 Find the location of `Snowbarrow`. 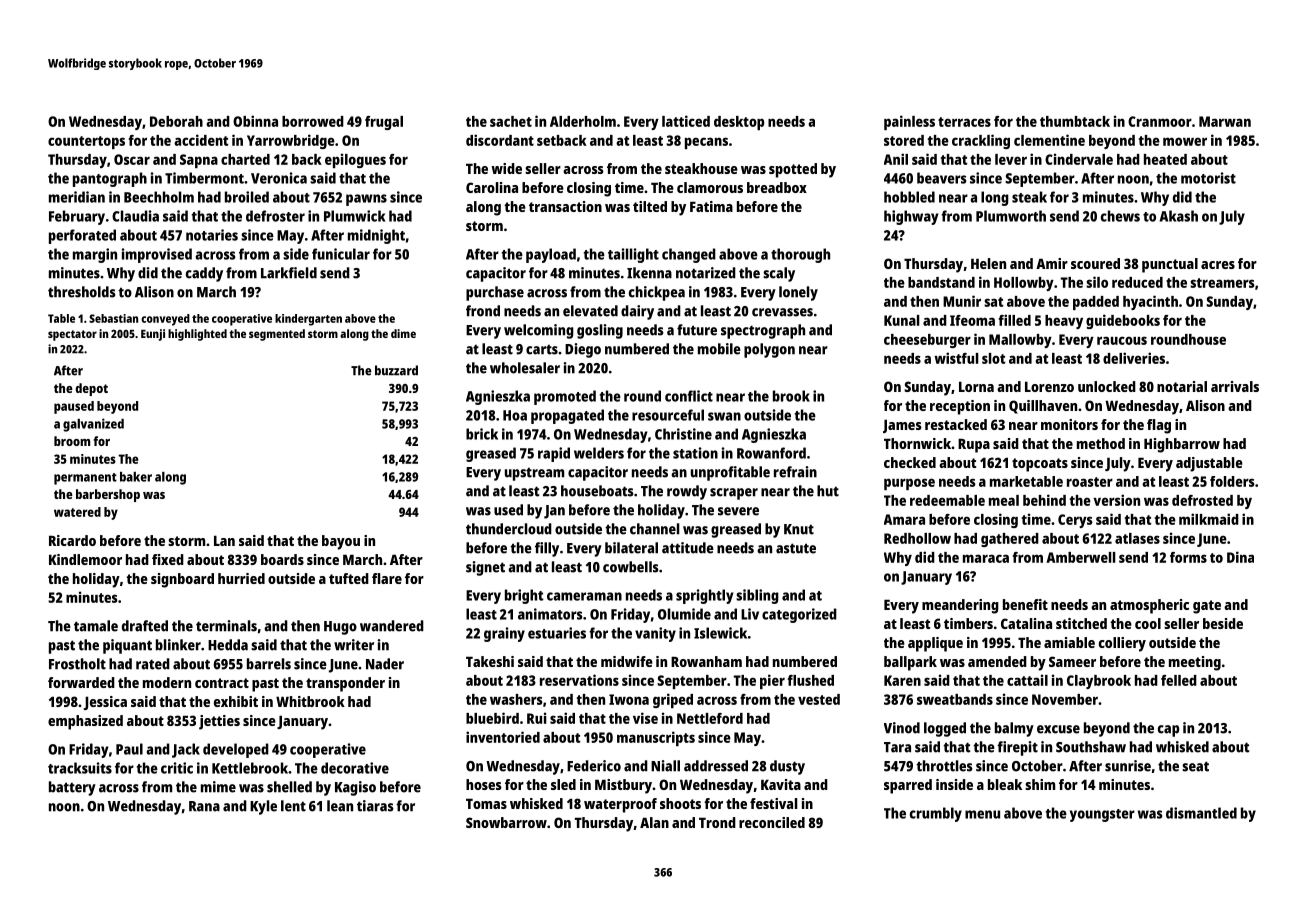

Snowbarrow is located at coordinates (506, 822).
